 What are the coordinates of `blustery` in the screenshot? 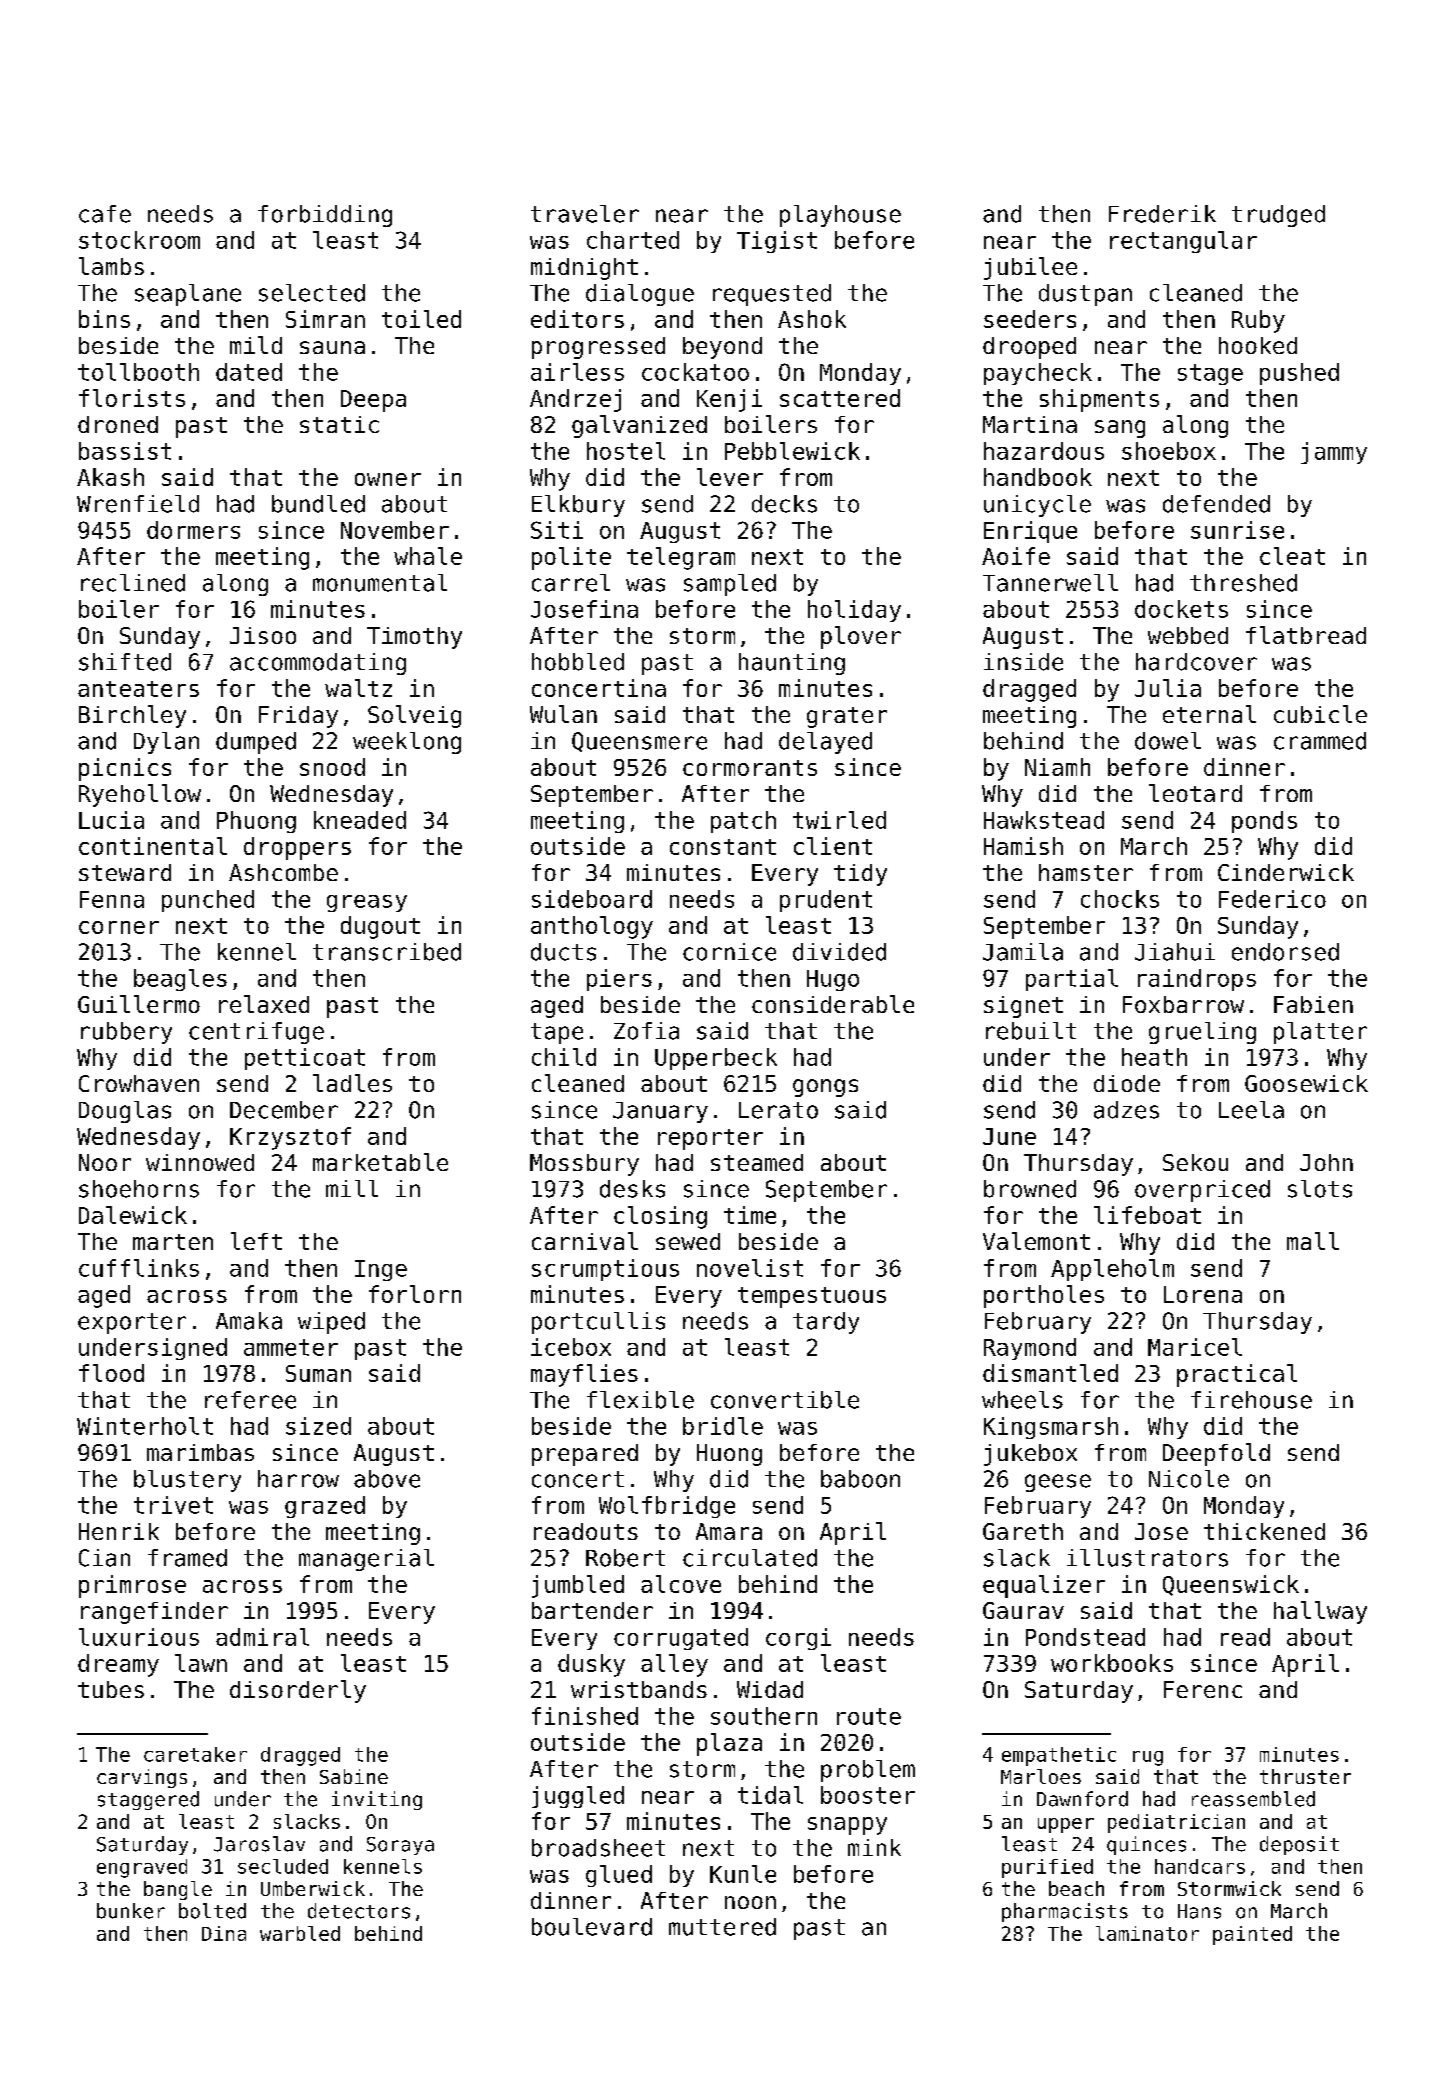 It's located at (187, 1481).
